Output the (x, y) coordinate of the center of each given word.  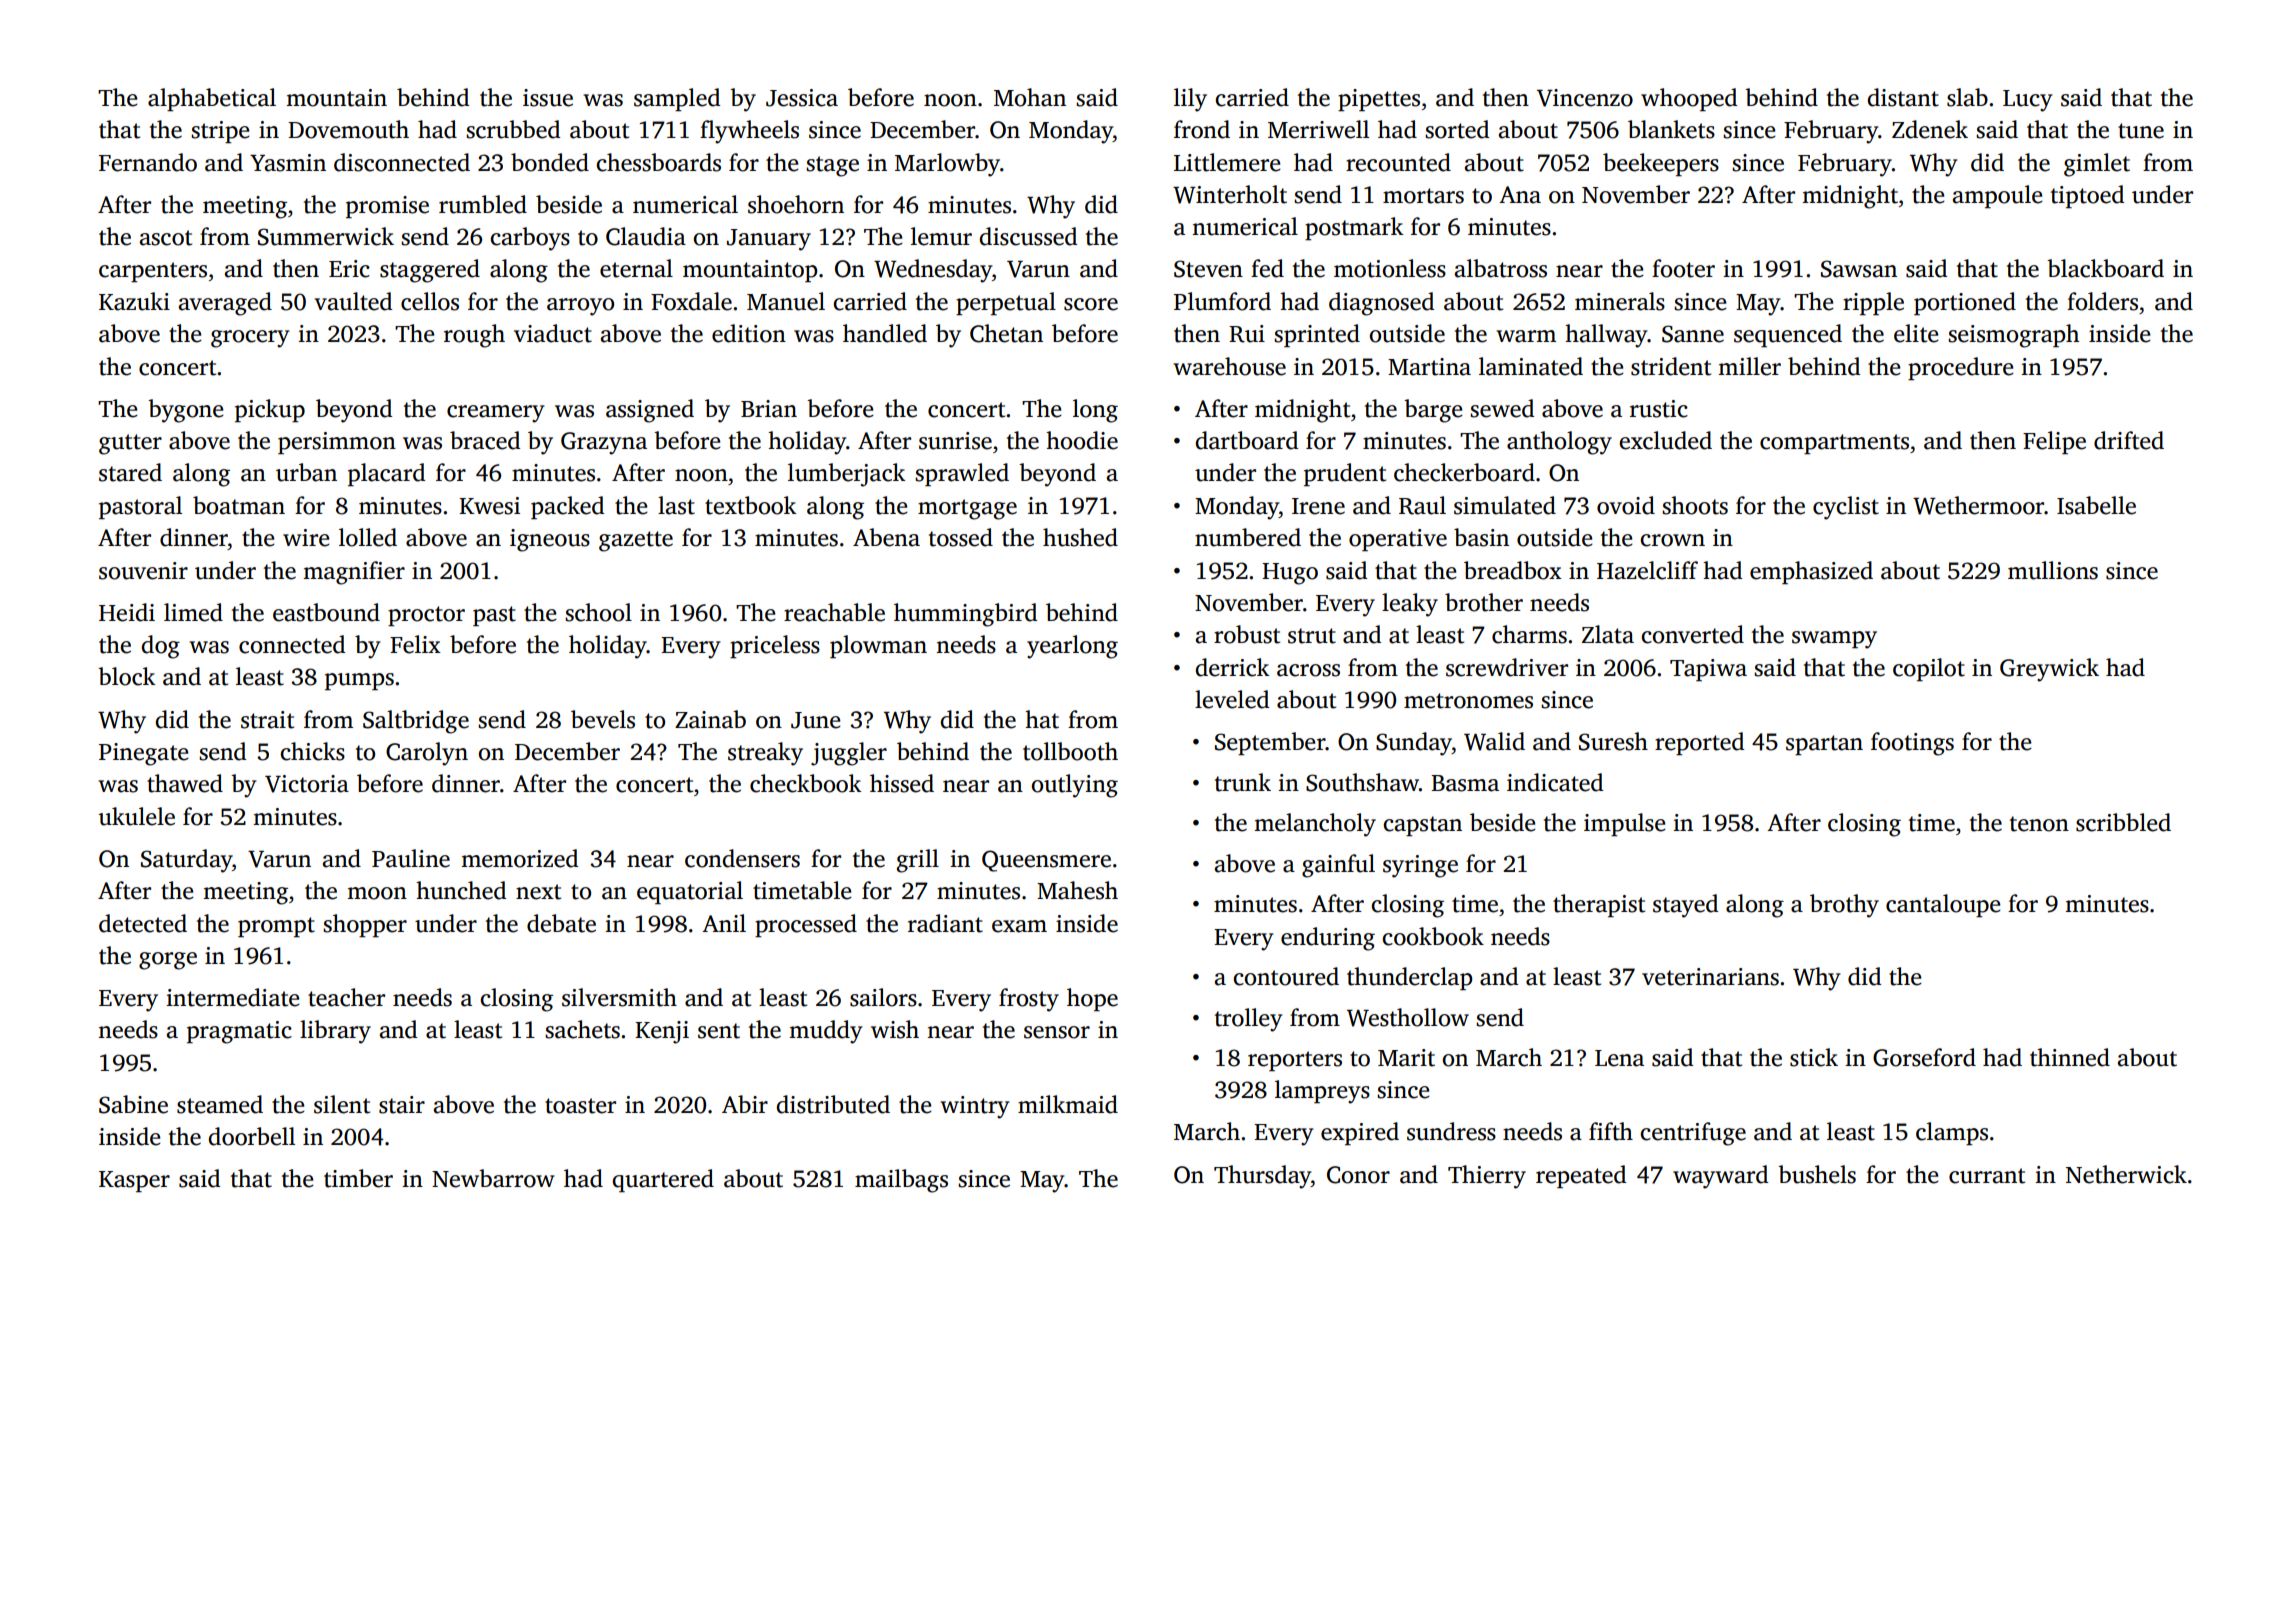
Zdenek (1930, 129)
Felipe (2054, 442)
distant (1903, 97)
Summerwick (326, 236)
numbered (1248, 537)
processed (806, 925)
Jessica (802, 98)
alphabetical (212, 99)
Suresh (1613, 741)
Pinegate (144, 754)
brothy (1844, 906)
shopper (365, 925)
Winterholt (1230, 194)
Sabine (133, 1104)
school (598, 612)
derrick (1232, 667)
